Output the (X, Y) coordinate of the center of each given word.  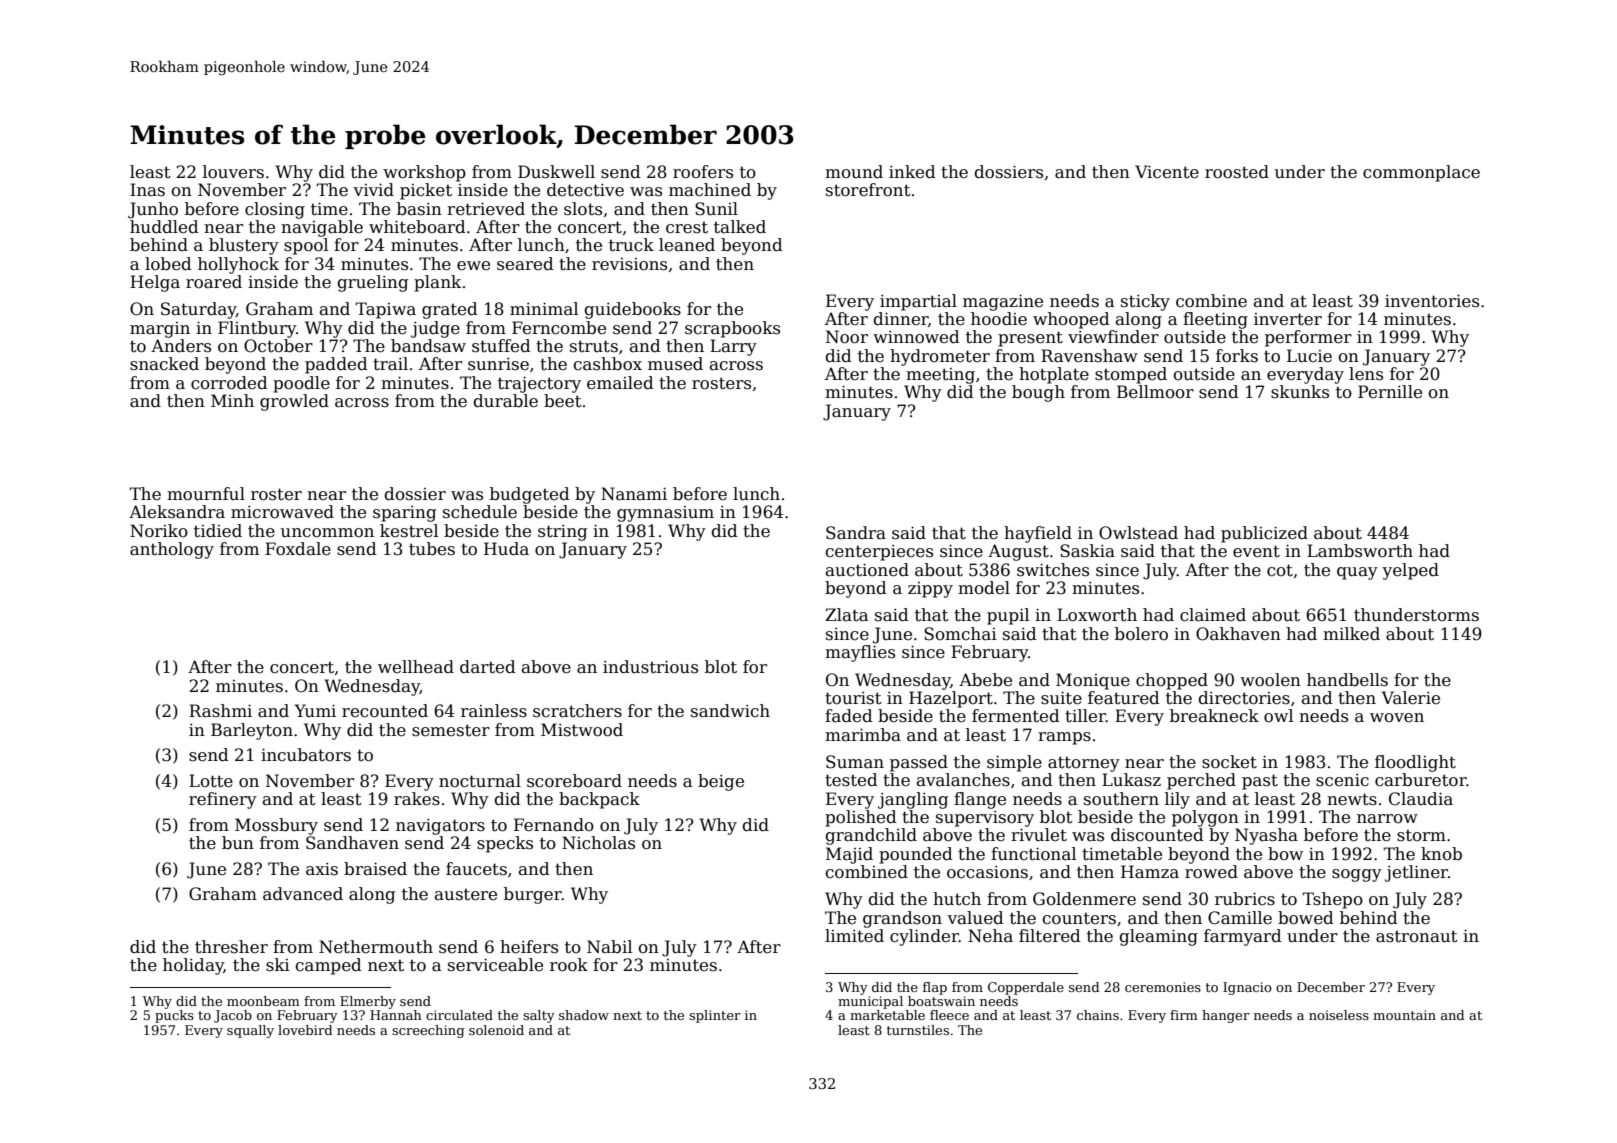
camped (329, 966)
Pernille (1390, 392)
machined (710, 190)
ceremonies (1163, 987)
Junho (153, 210)
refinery (223, 800)
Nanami (634, 494)
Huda (506, 549)
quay (1357, 573)
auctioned (867, 570)
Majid (849, 855)
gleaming (1159, 937)
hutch (957, 899)
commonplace (1421, 173)
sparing (404, 514)
